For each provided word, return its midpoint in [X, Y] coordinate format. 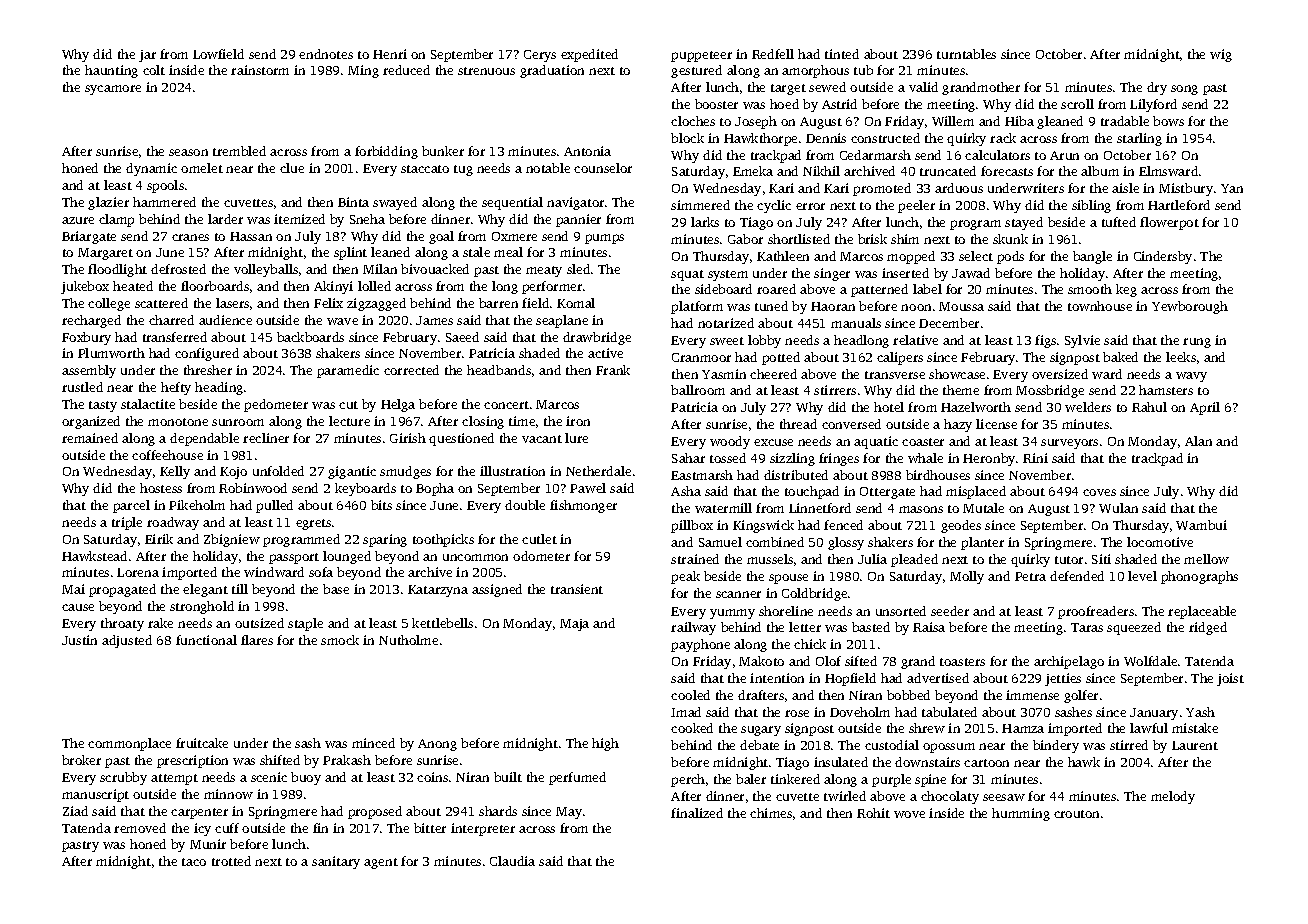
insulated [841, 762]
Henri [390, 54]
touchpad [812, 492]
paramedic [348, 371]
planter [982, 543]
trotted [231, 861]
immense [1032, 695]
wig [1221, 55]
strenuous [486, 71]
